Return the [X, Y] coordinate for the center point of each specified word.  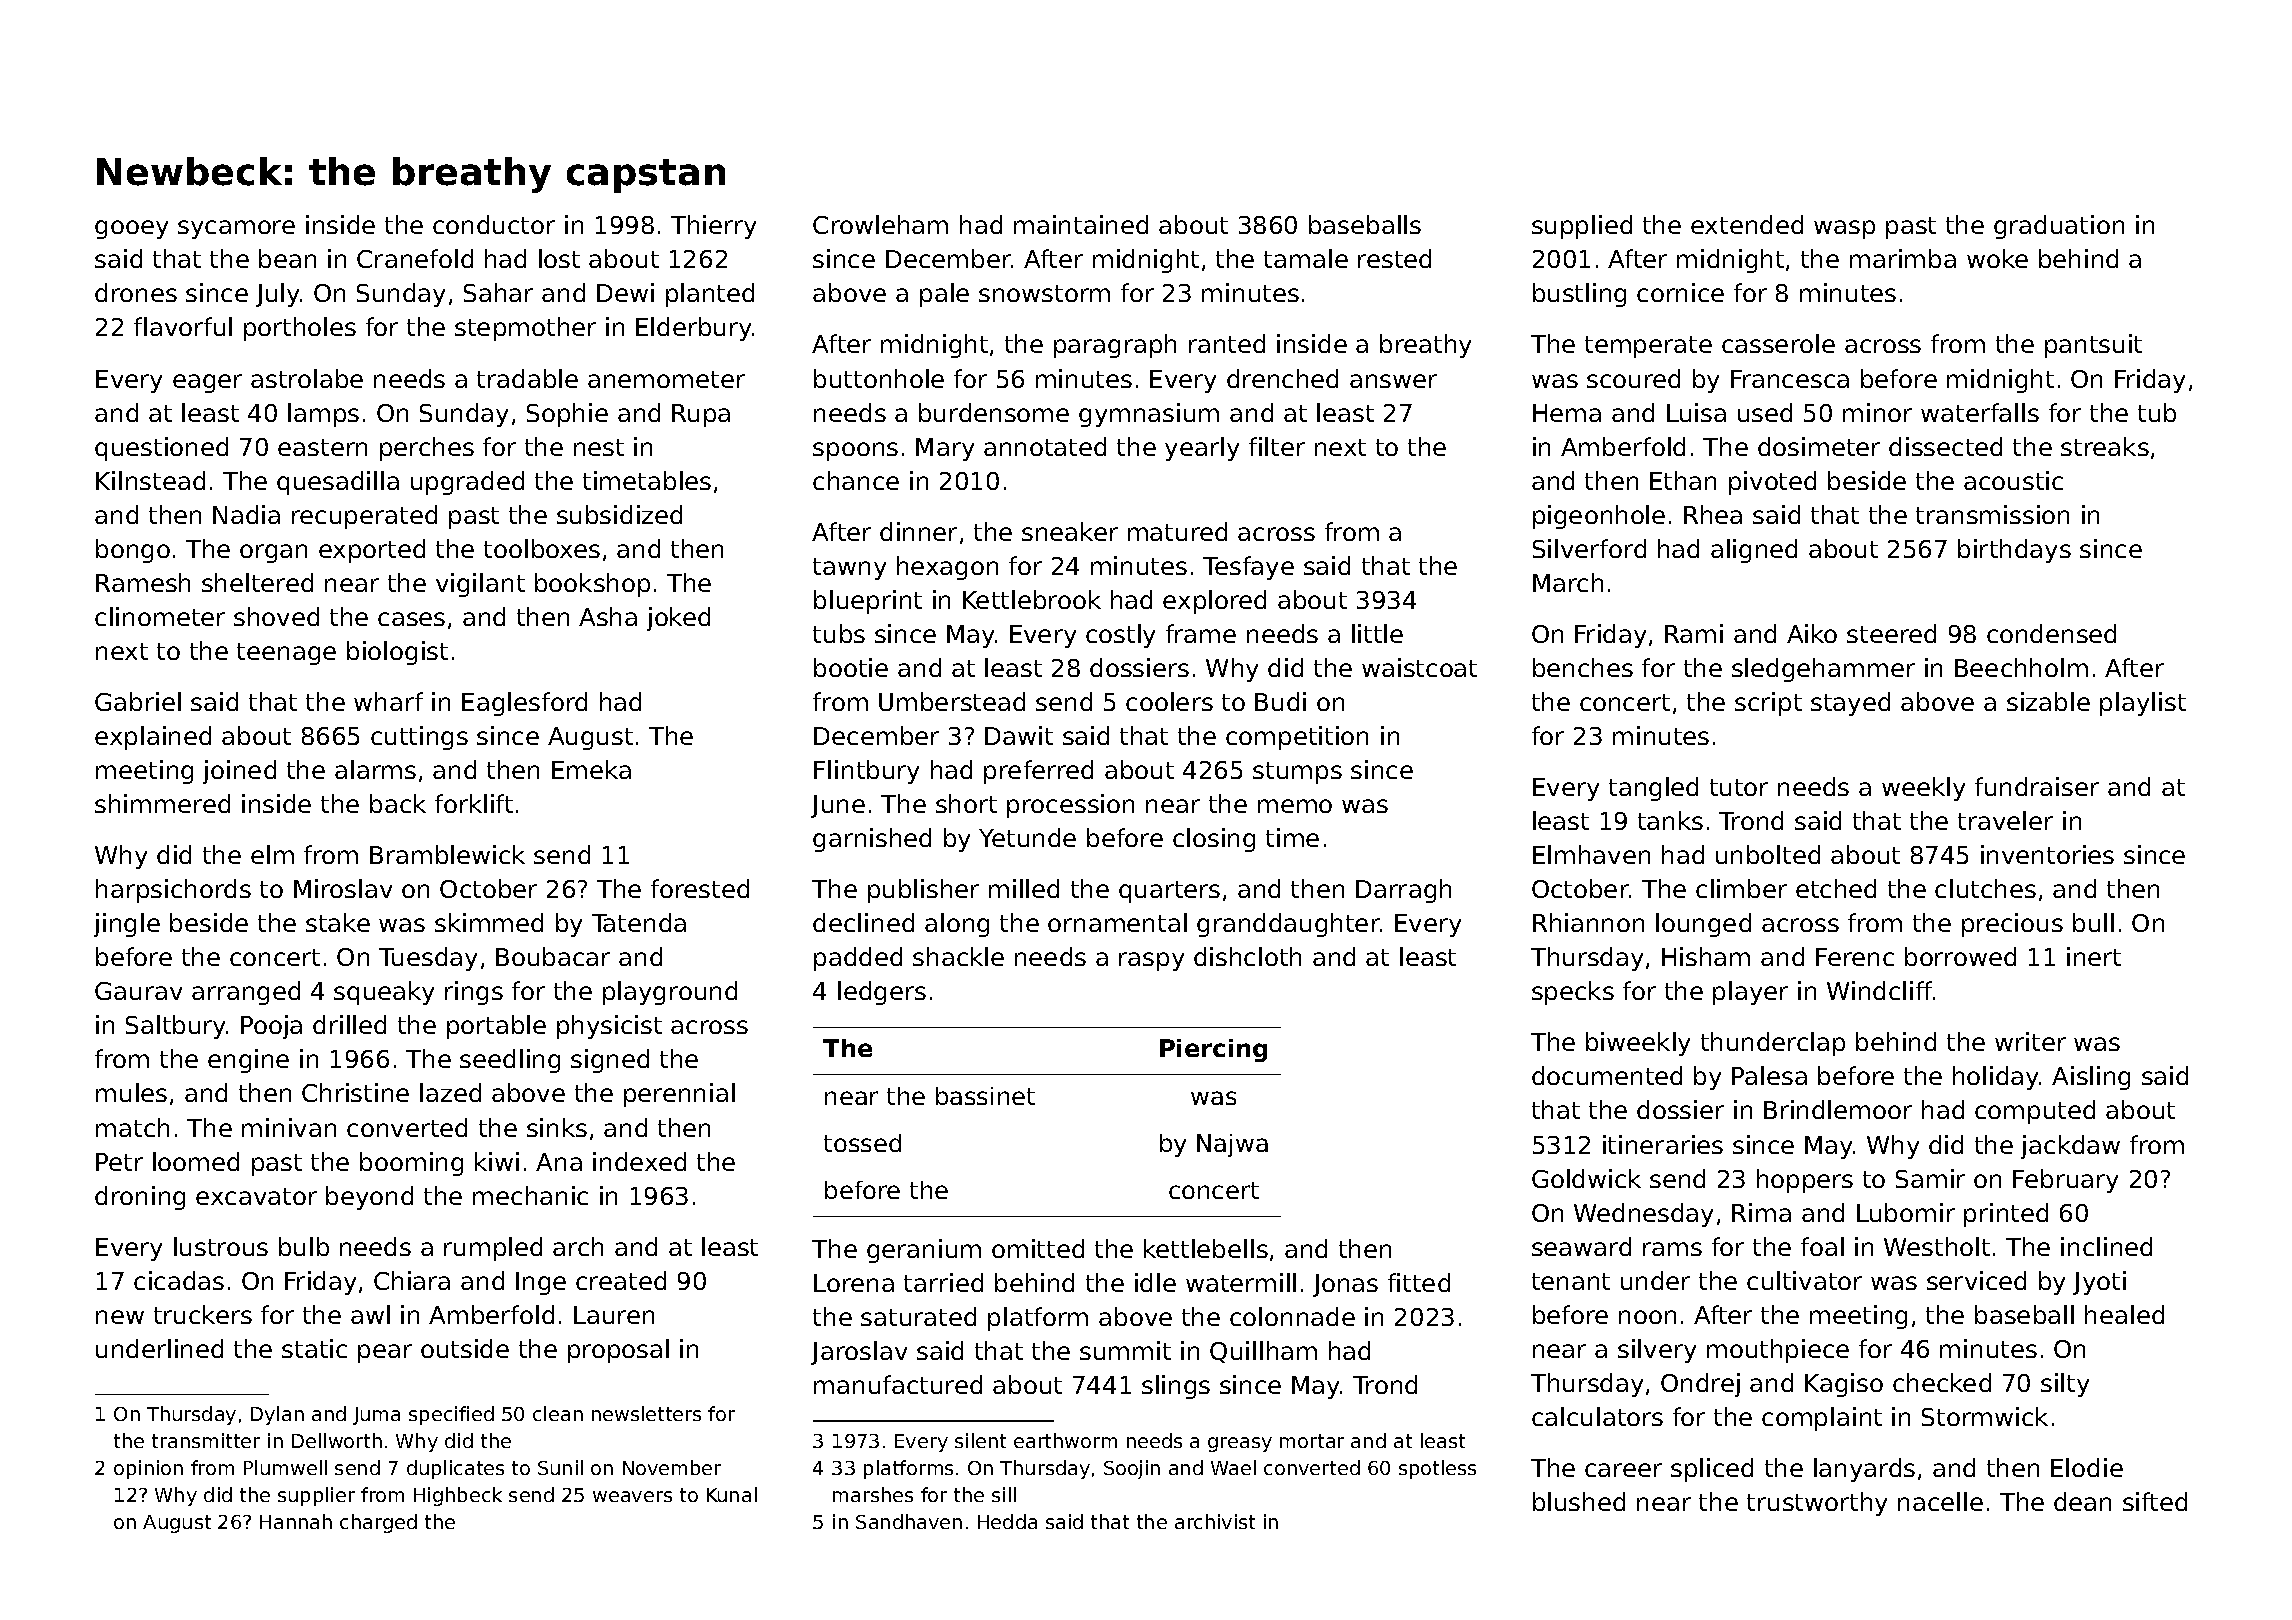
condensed [2051, 633]
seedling [510, 1061]
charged [378, 1523]
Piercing [1213, 1050]
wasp [1844, 229]
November [672, 1467]
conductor [494, 224]
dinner [918, 531]
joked [678, 619]
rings [474, 993]
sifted [2155, 1501]
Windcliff [1879, 990]
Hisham [1706, 956]
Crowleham [880, 224]
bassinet [985, 1096]
